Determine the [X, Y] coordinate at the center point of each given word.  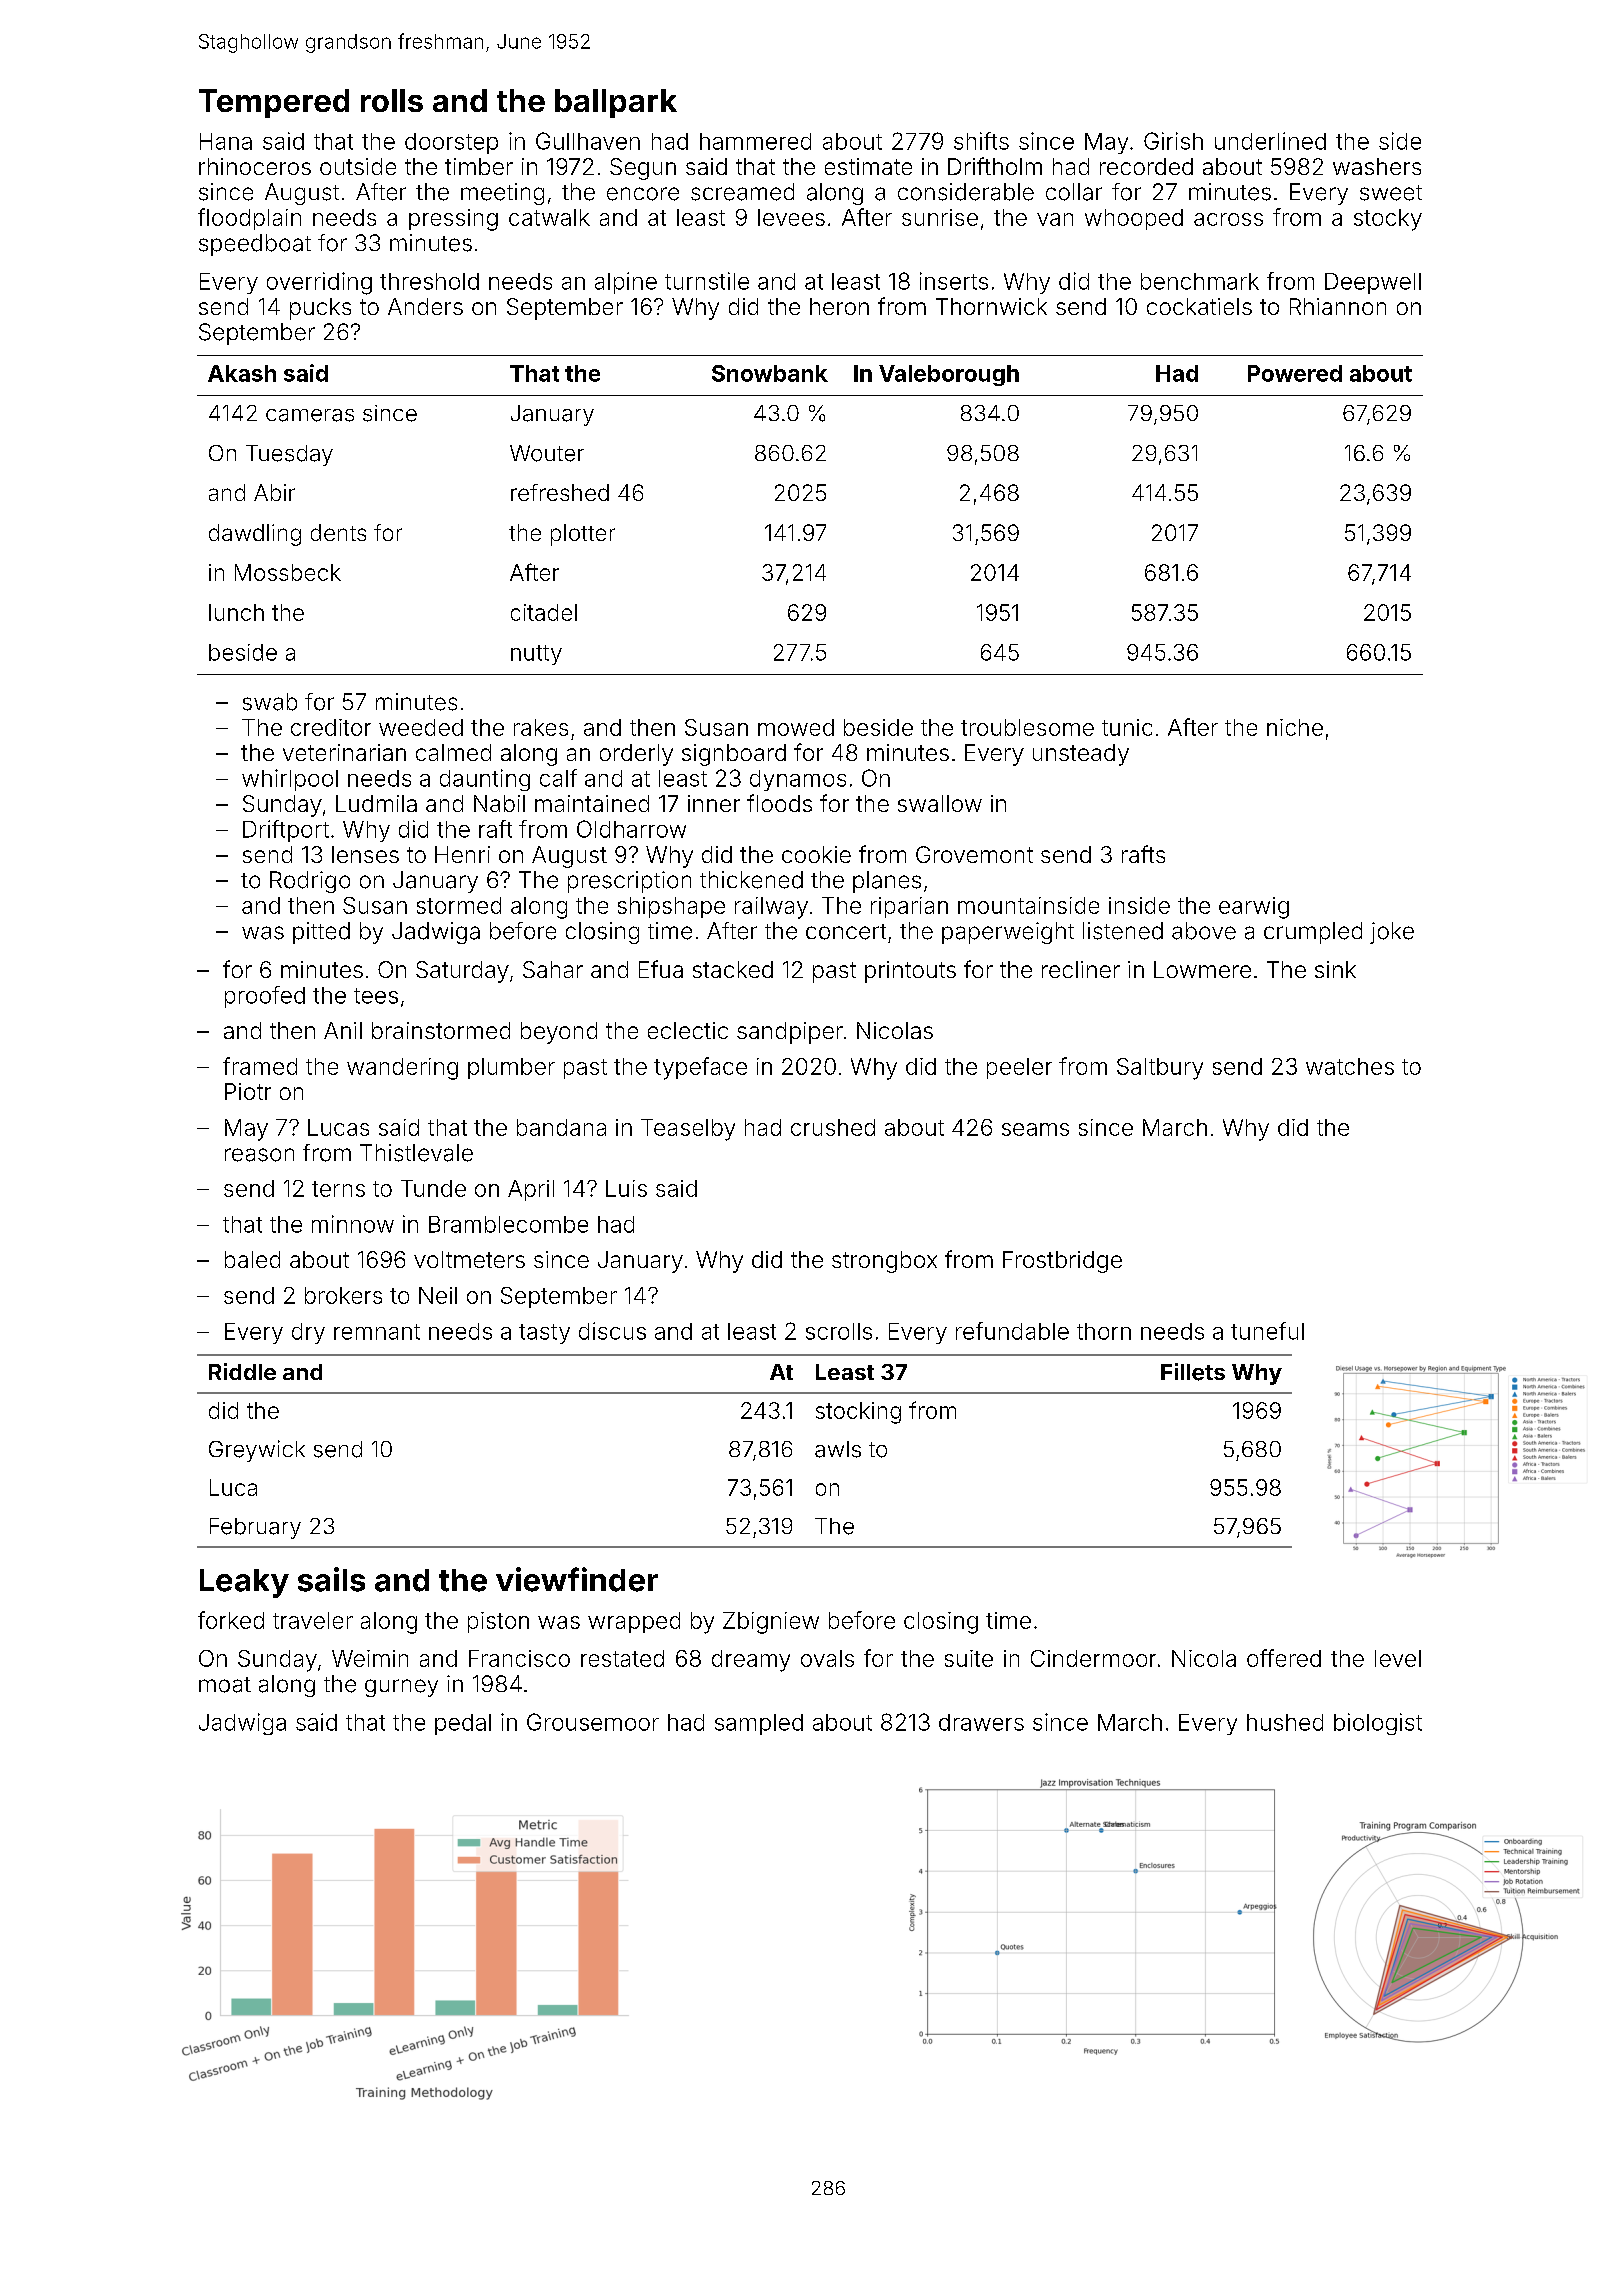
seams [1035, 1129]
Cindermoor [1093, 1658]
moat [225, 1685]
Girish [1173, 141]
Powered [1295, 373]
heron [839, 306]
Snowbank [770, 373]
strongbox [884, 1262]
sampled [759, 1724]
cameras [310, 415]
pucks [320, 309]
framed [260, 1066]
